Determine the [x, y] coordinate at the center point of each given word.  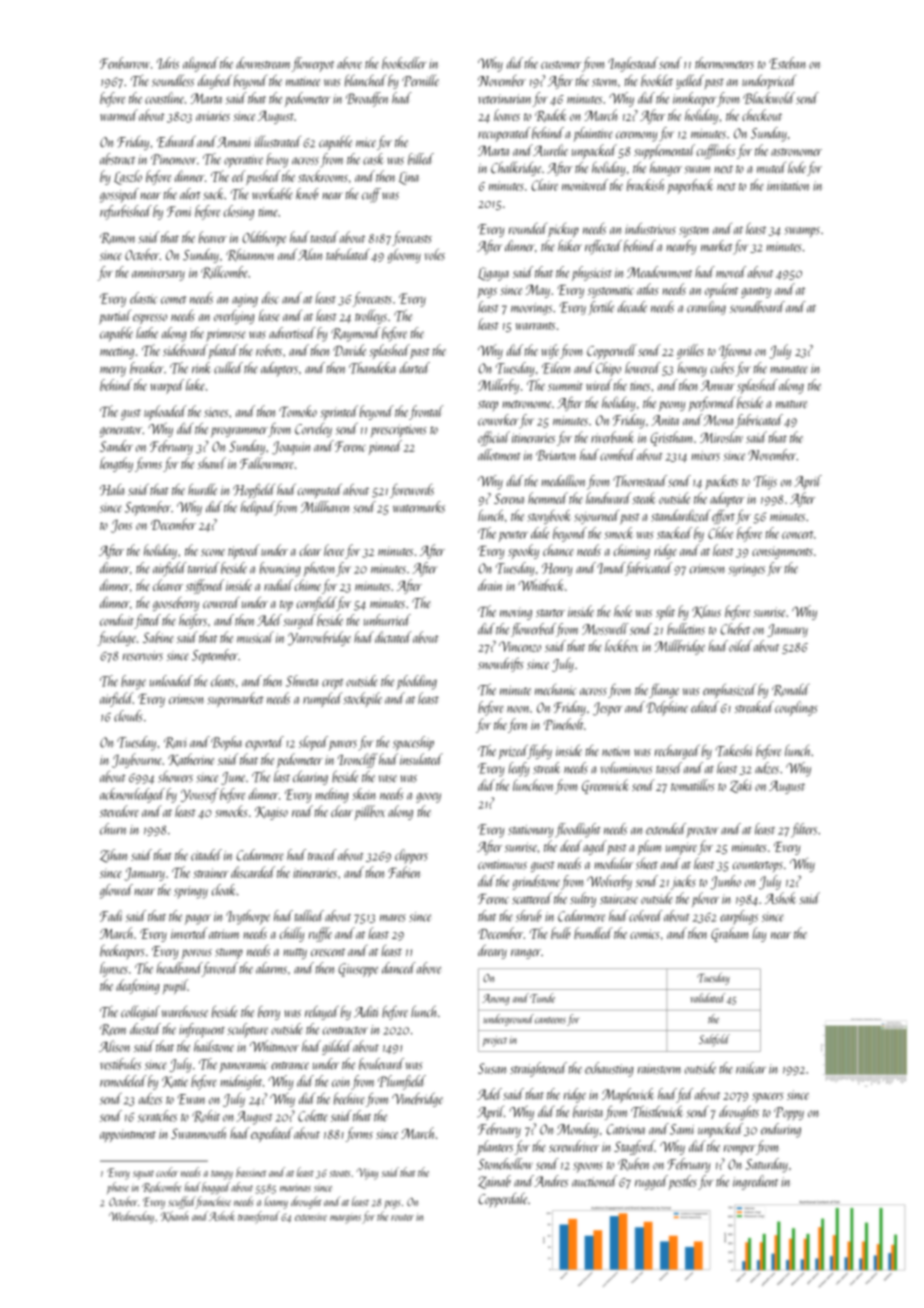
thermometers [724, 63]
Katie [175, 1082]
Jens [121, 526]
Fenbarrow [125, 63]
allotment [499, 455]
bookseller [404, 63]
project [494, 1041]
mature [791, 404]
